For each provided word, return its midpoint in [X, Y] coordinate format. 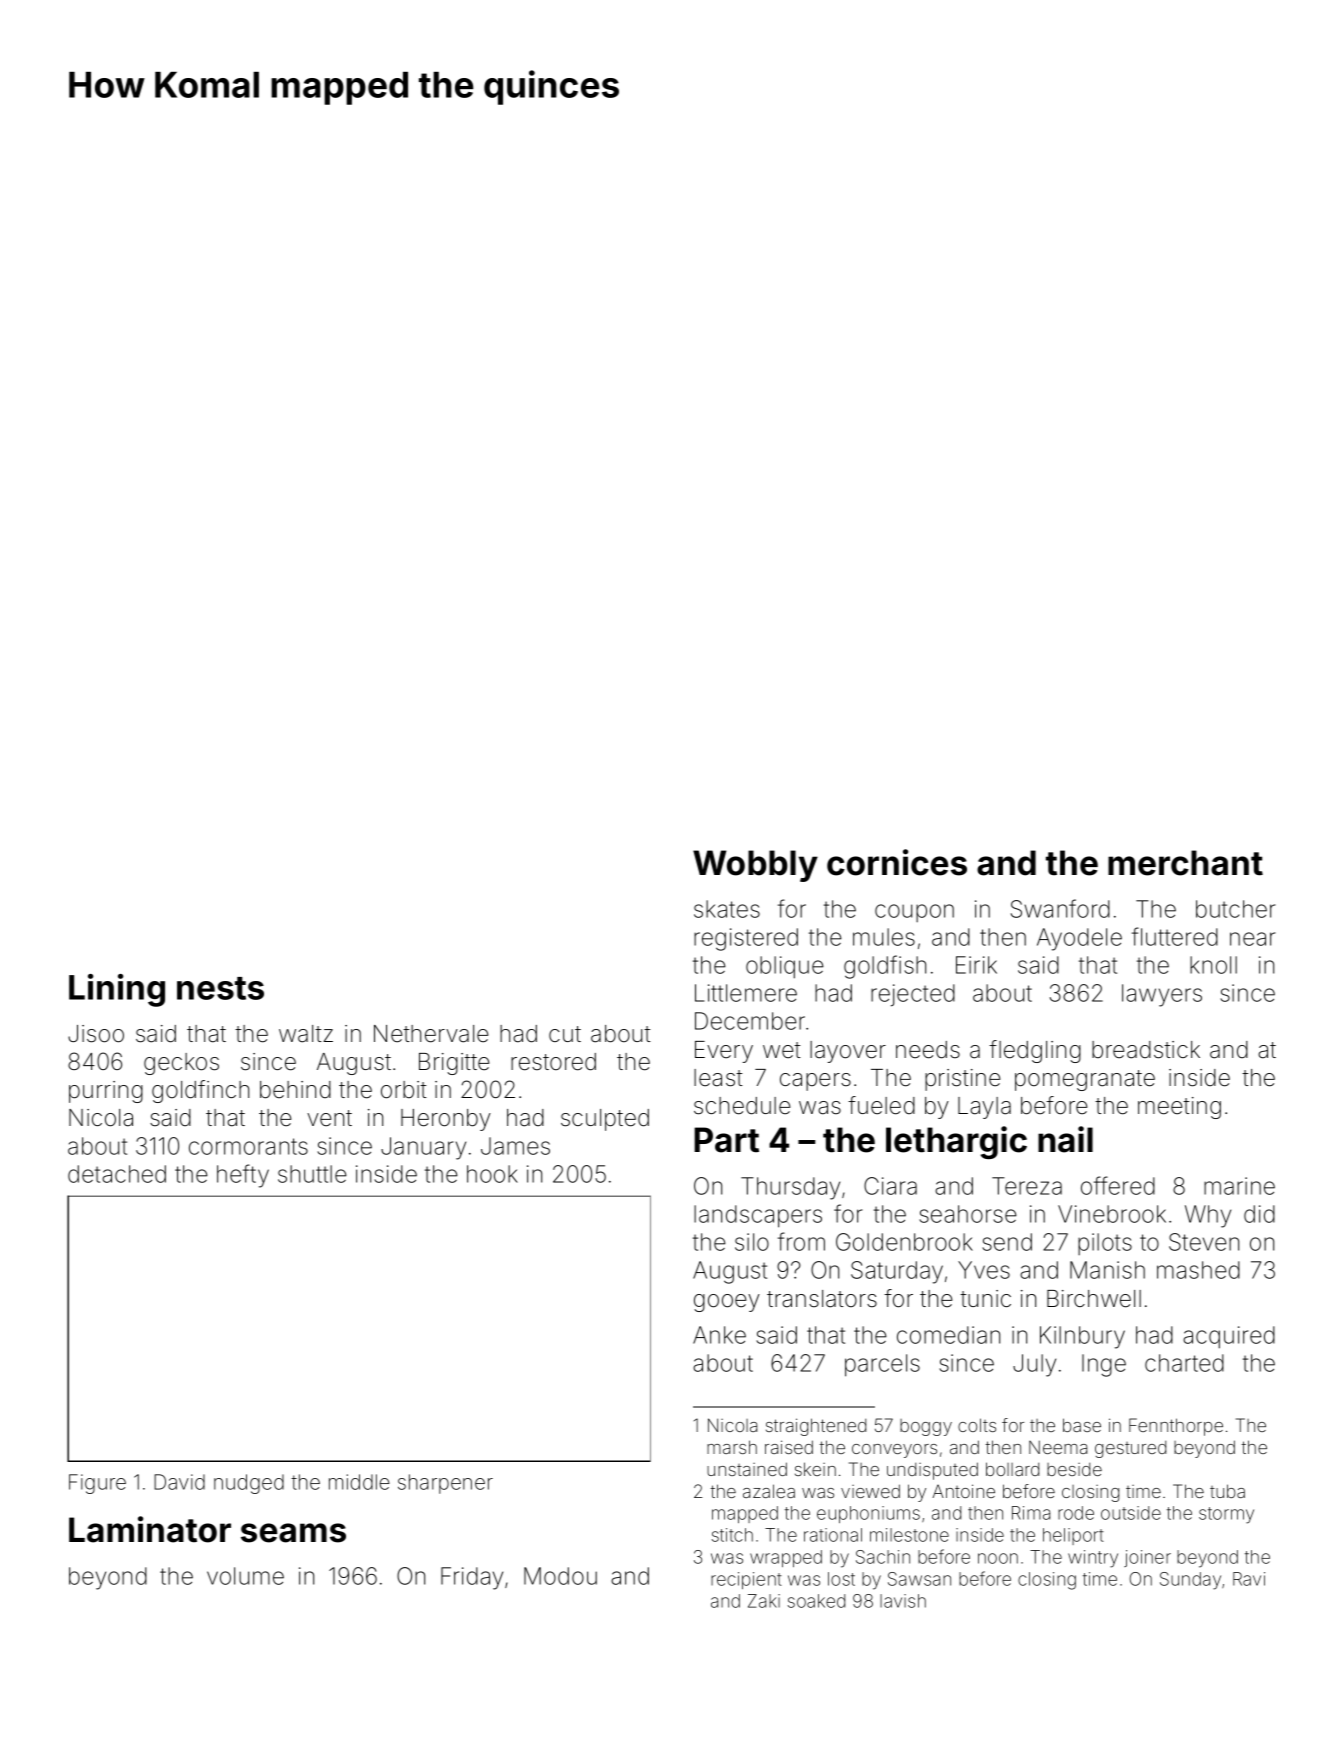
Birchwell [1094, 1299]
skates [727, 909]
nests [220, 988]
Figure [97, 1484]
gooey [727, 1303]
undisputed [932, 1471]
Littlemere [746, 993]
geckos [181, 1064]
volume [245, 1576]
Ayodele [1079, 939]
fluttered [1175, 936]
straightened [816, 1427]
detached [117, 1174]
